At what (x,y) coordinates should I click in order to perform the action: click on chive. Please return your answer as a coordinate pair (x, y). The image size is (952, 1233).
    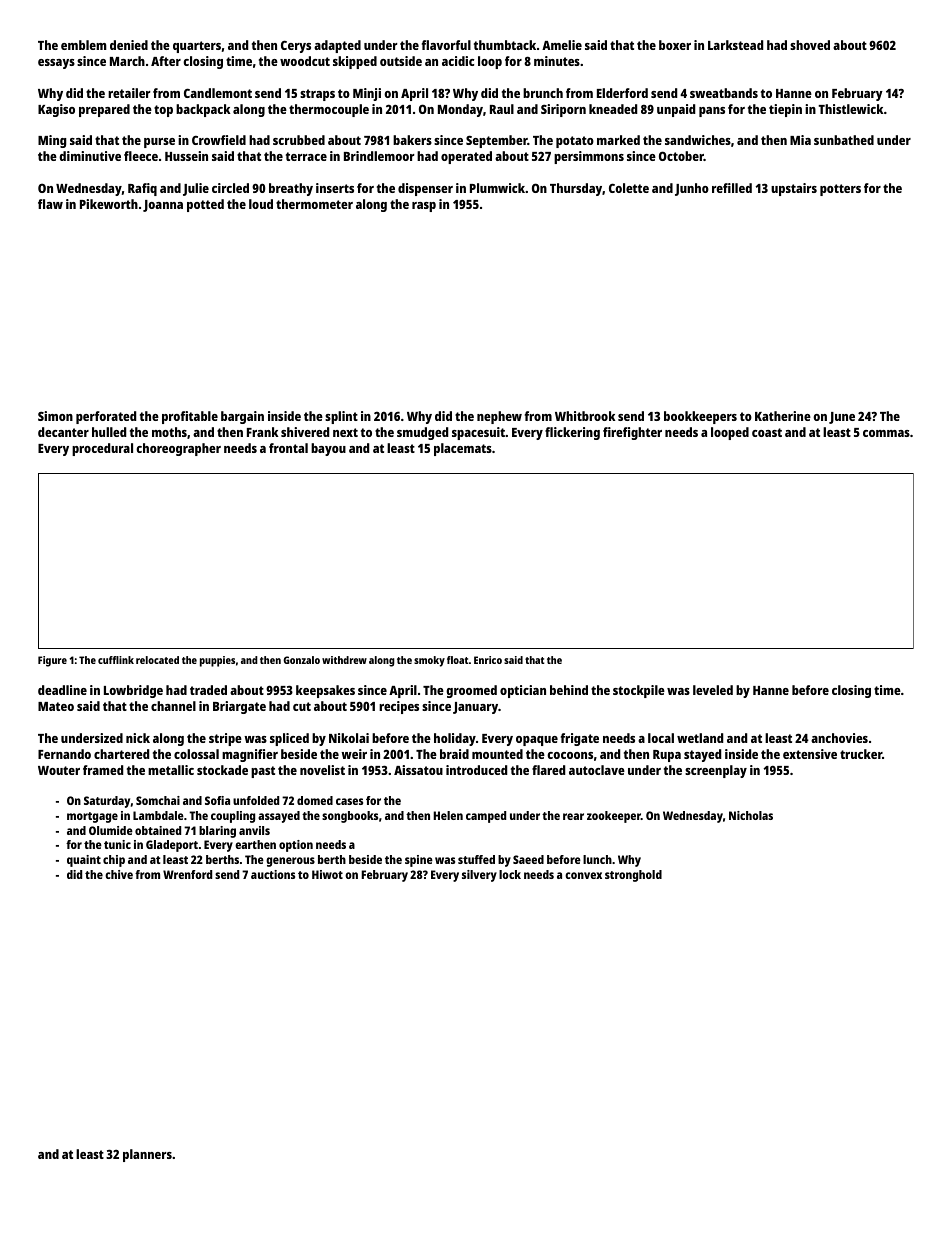
    Looking at the image, I should click on (119, 874).
